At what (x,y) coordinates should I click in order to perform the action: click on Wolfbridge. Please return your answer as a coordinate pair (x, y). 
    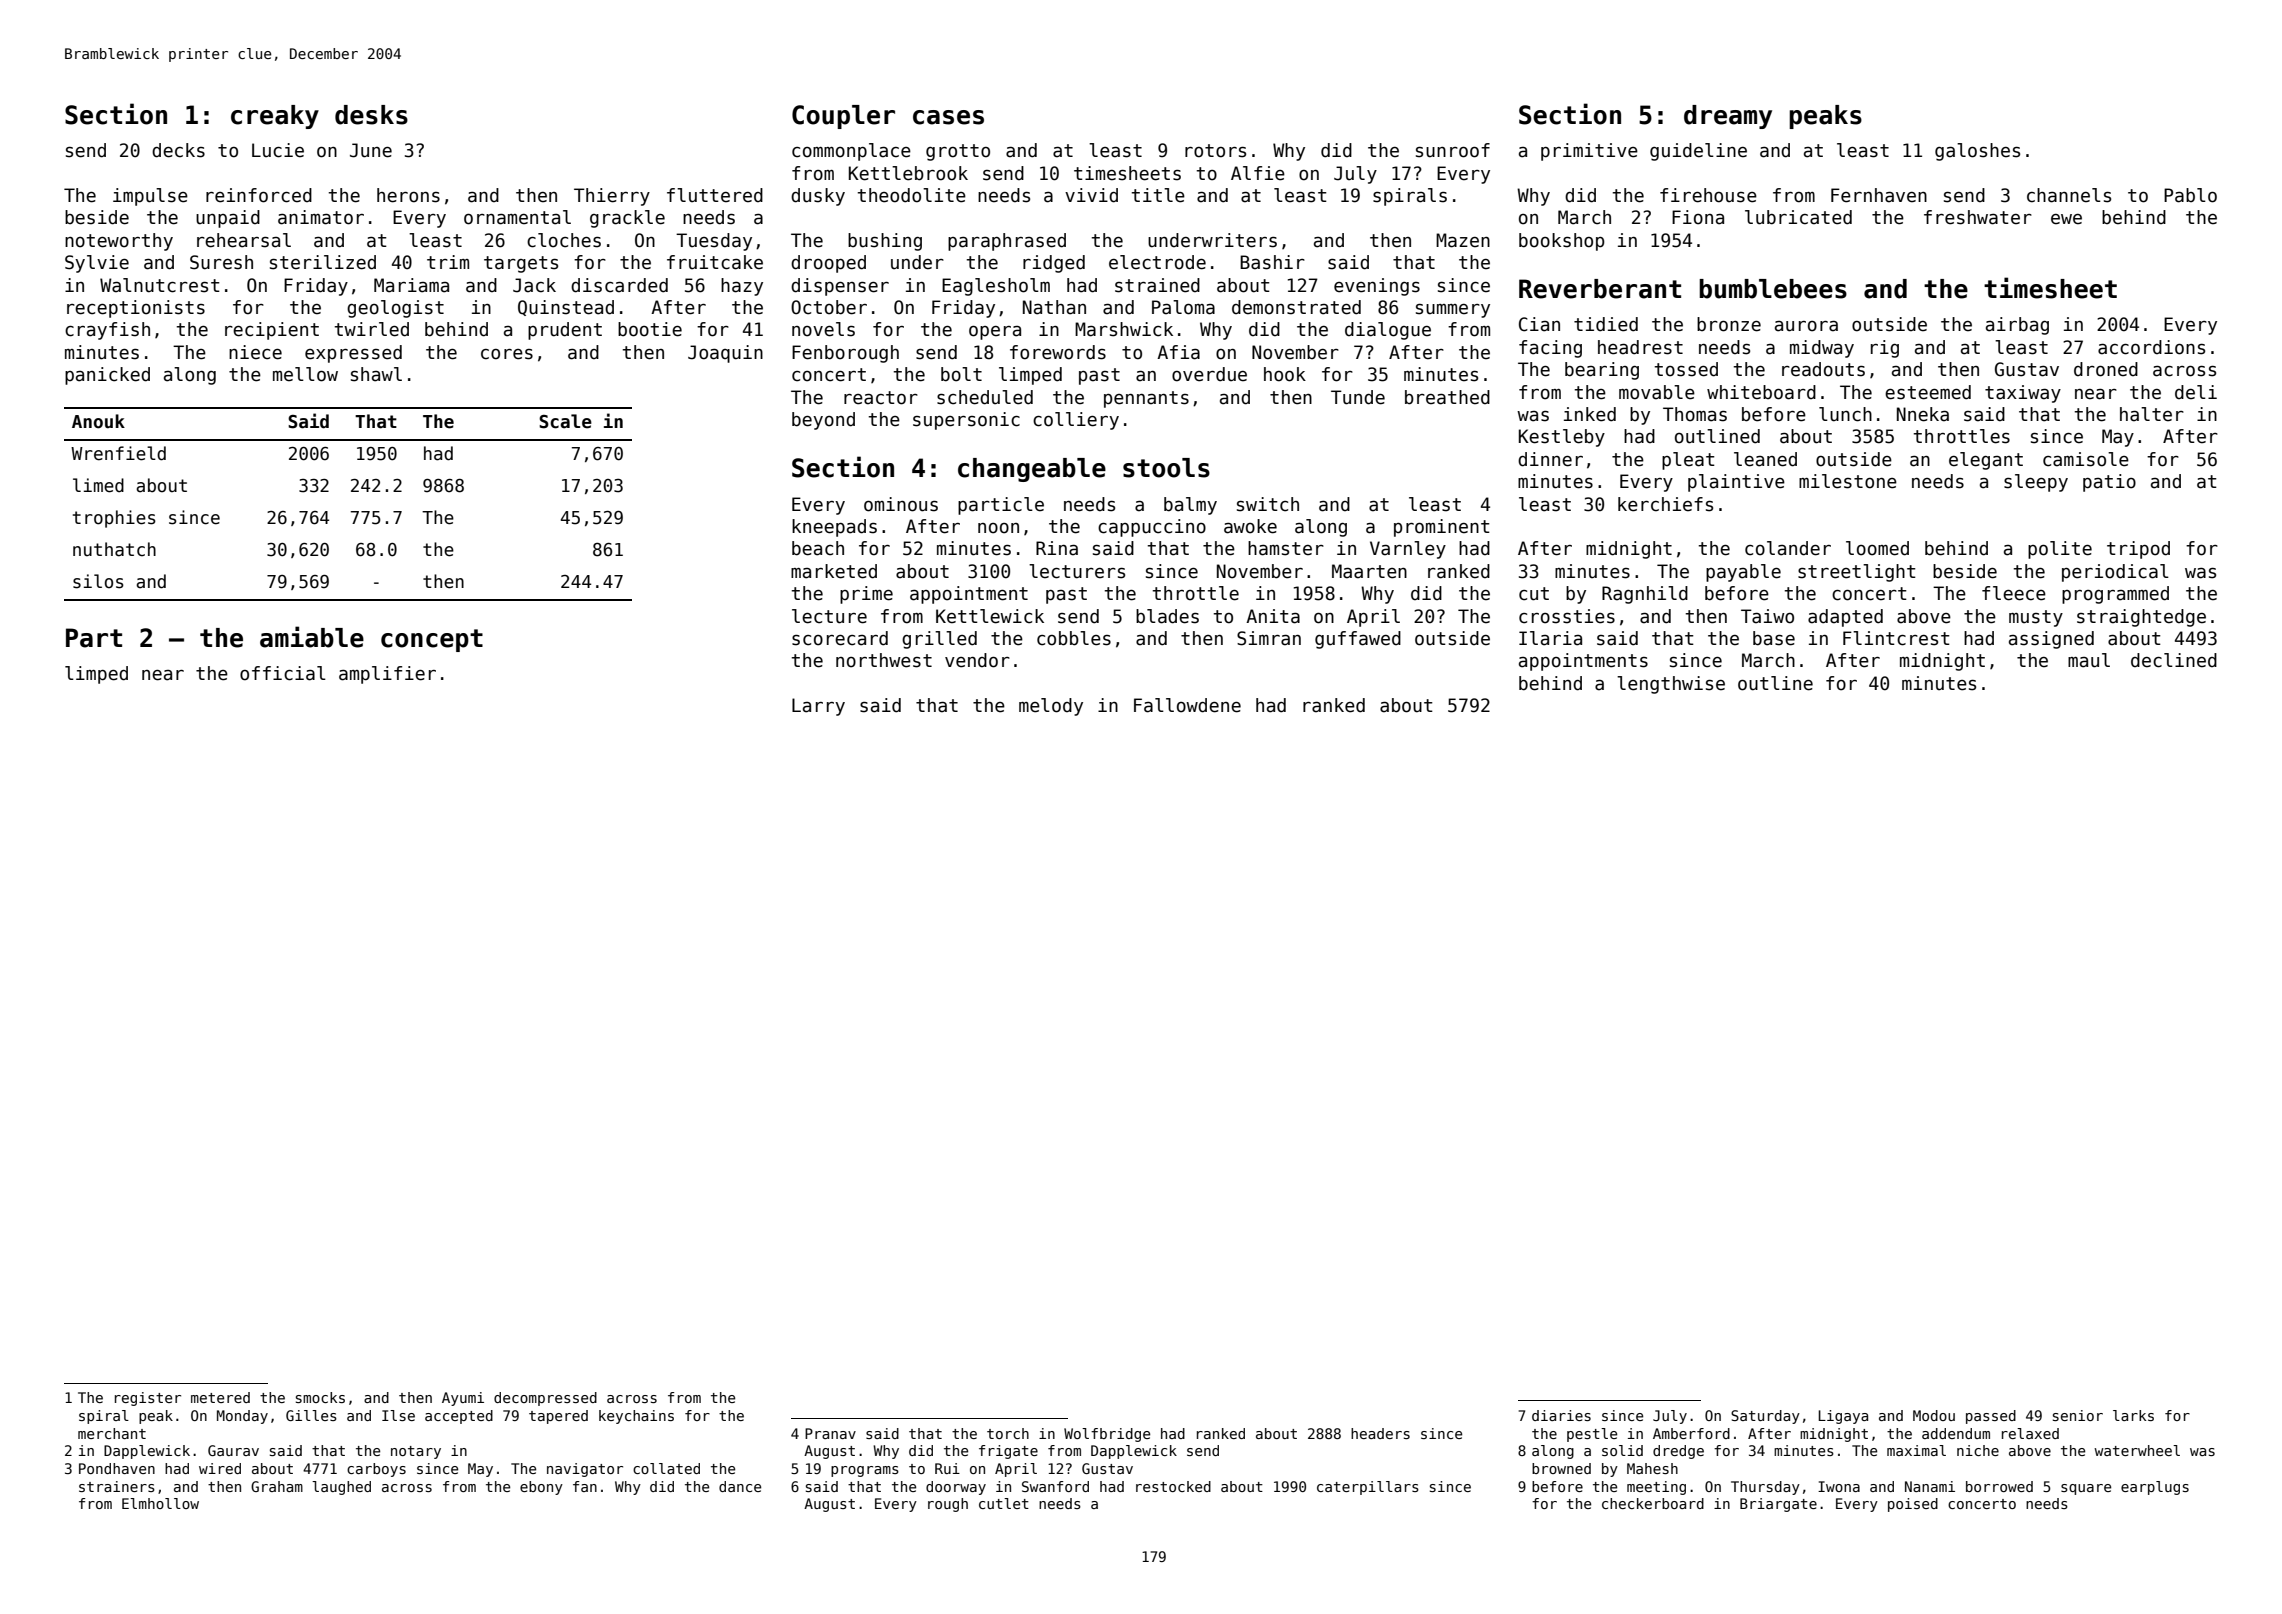
    Looking at the image, I should click on (1107, 1435).
